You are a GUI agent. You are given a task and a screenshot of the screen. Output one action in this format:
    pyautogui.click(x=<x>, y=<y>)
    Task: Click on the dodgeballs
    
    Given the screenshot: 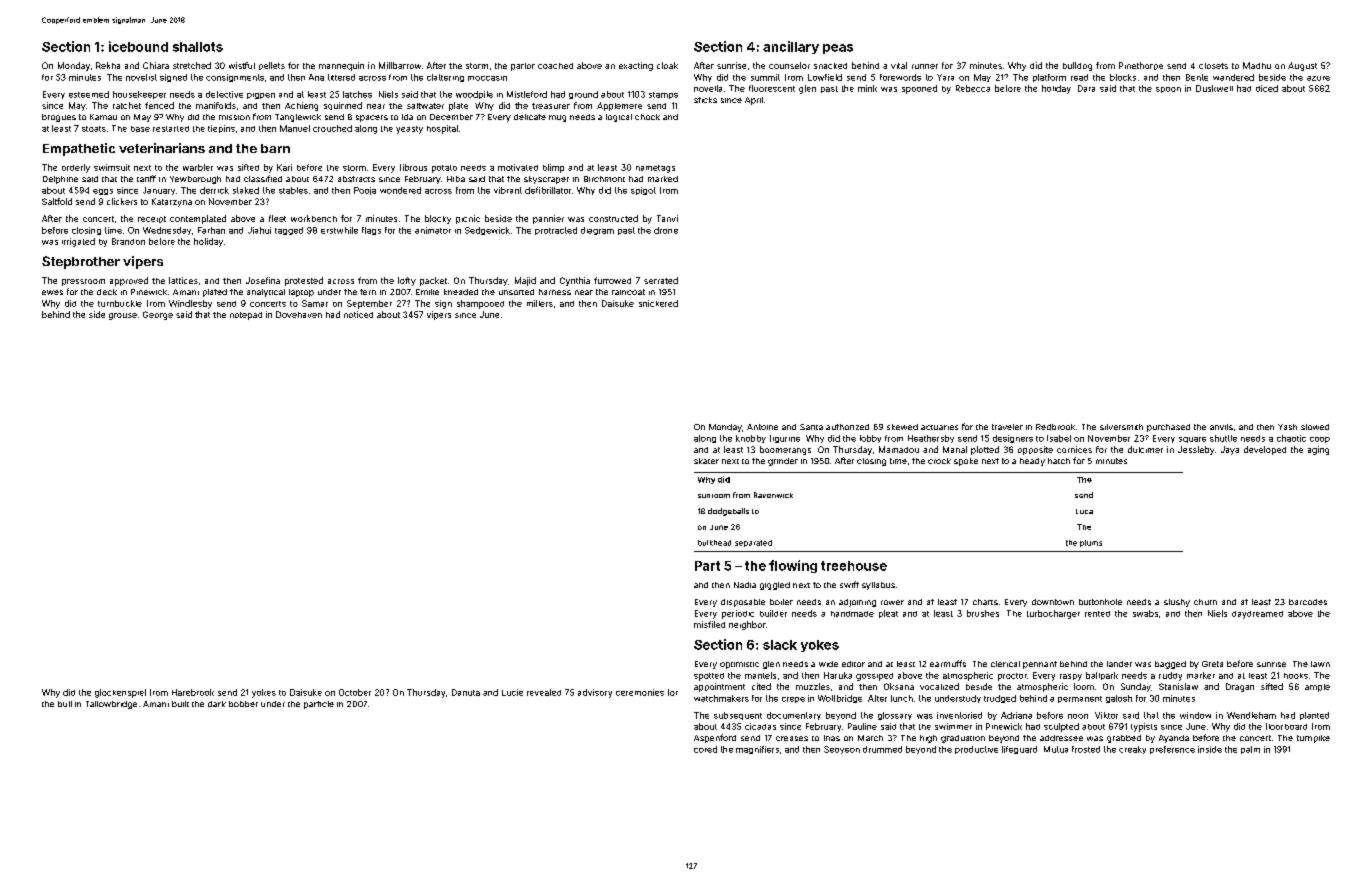 What is the action you would take?
    pyautogui.click(x=728, y=512)
